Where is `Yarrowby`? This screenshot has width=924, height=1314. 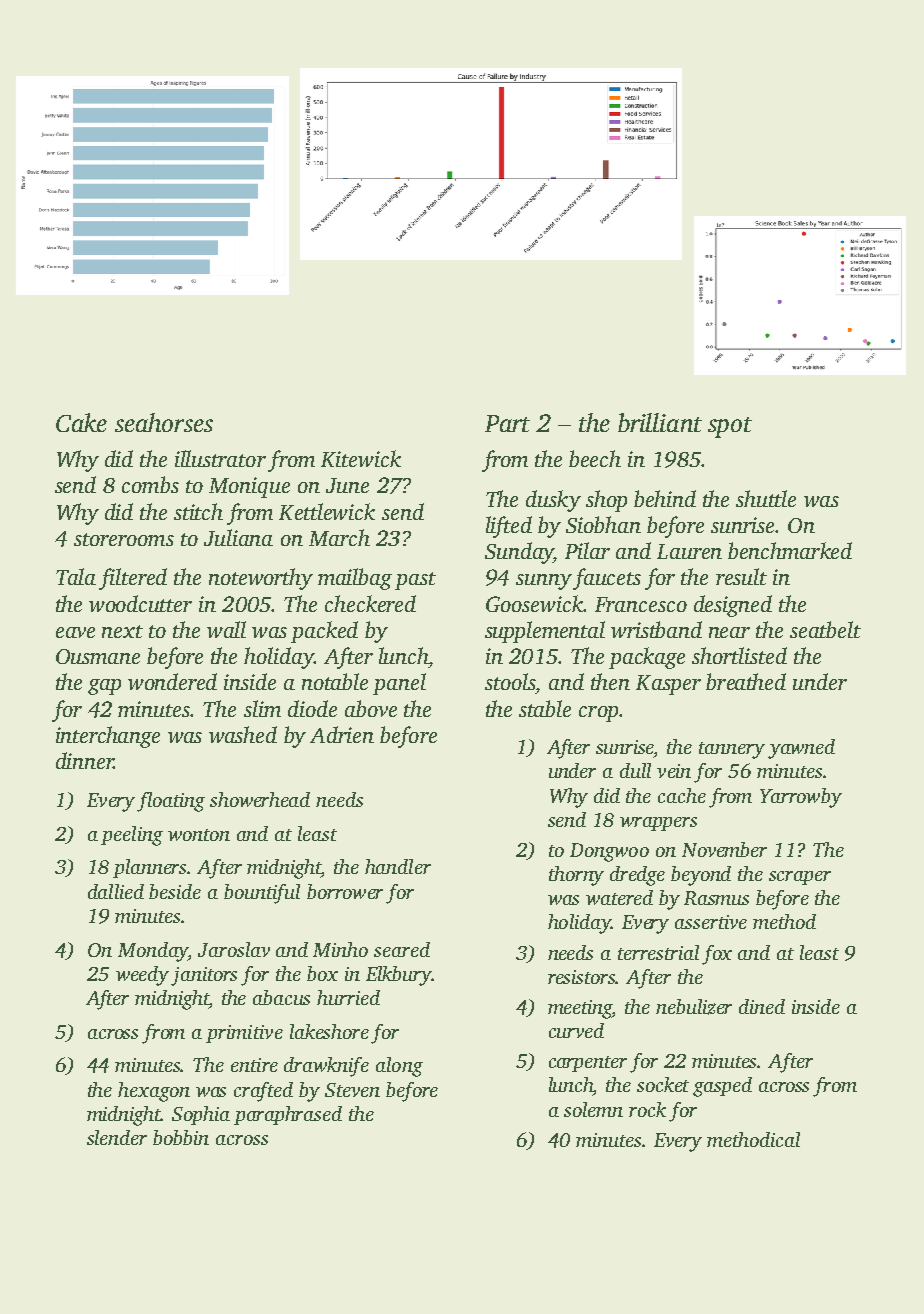
Yarrowby is located at coordinates (801, 798).
